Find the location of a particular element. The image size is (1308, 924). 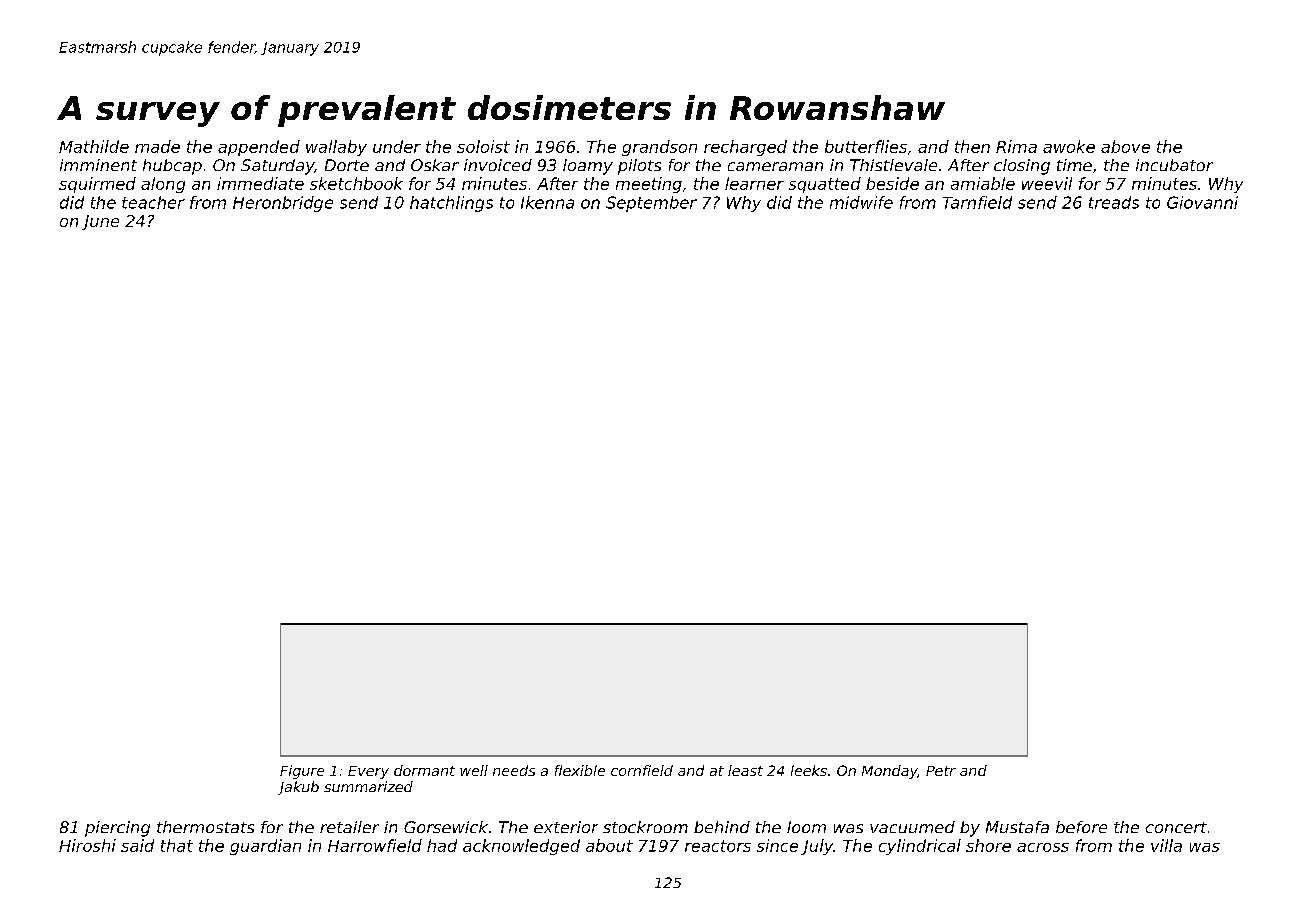

September is located at coordinates (651, 204).
